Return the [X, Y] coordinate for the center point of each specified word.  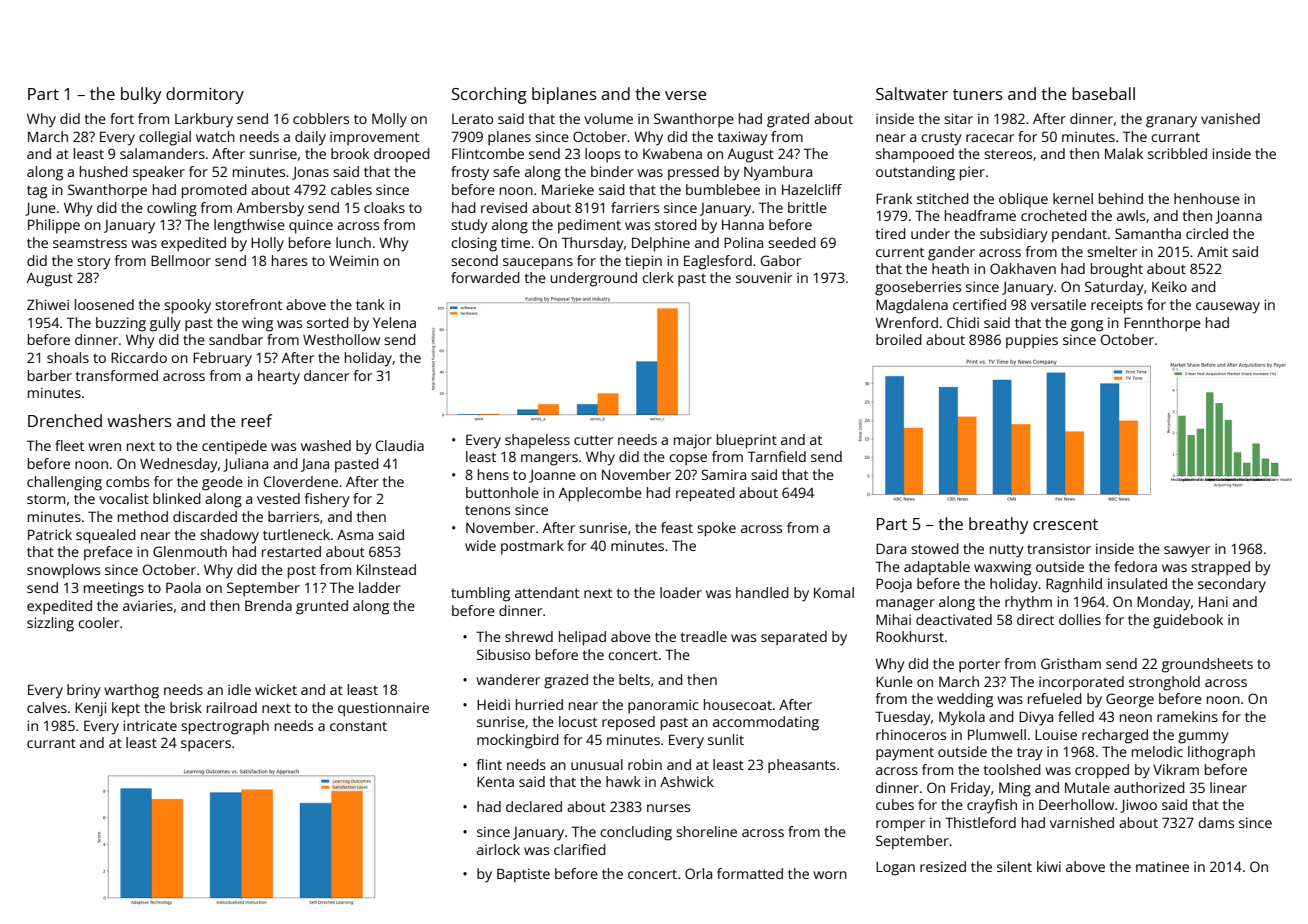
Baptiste [523, 875]
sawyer [1187, 552]
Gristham [1071, 663]
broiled [899, 339]
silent [1014, 866]
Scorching [489, 95]
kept [126, 709]
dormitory [205, 95]
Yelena [394, 322]
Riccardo [139, 357]
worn [830, 875]
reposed [628, 723]
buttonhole [502, 492]
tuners [978, 94]
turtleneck [296, 534]
